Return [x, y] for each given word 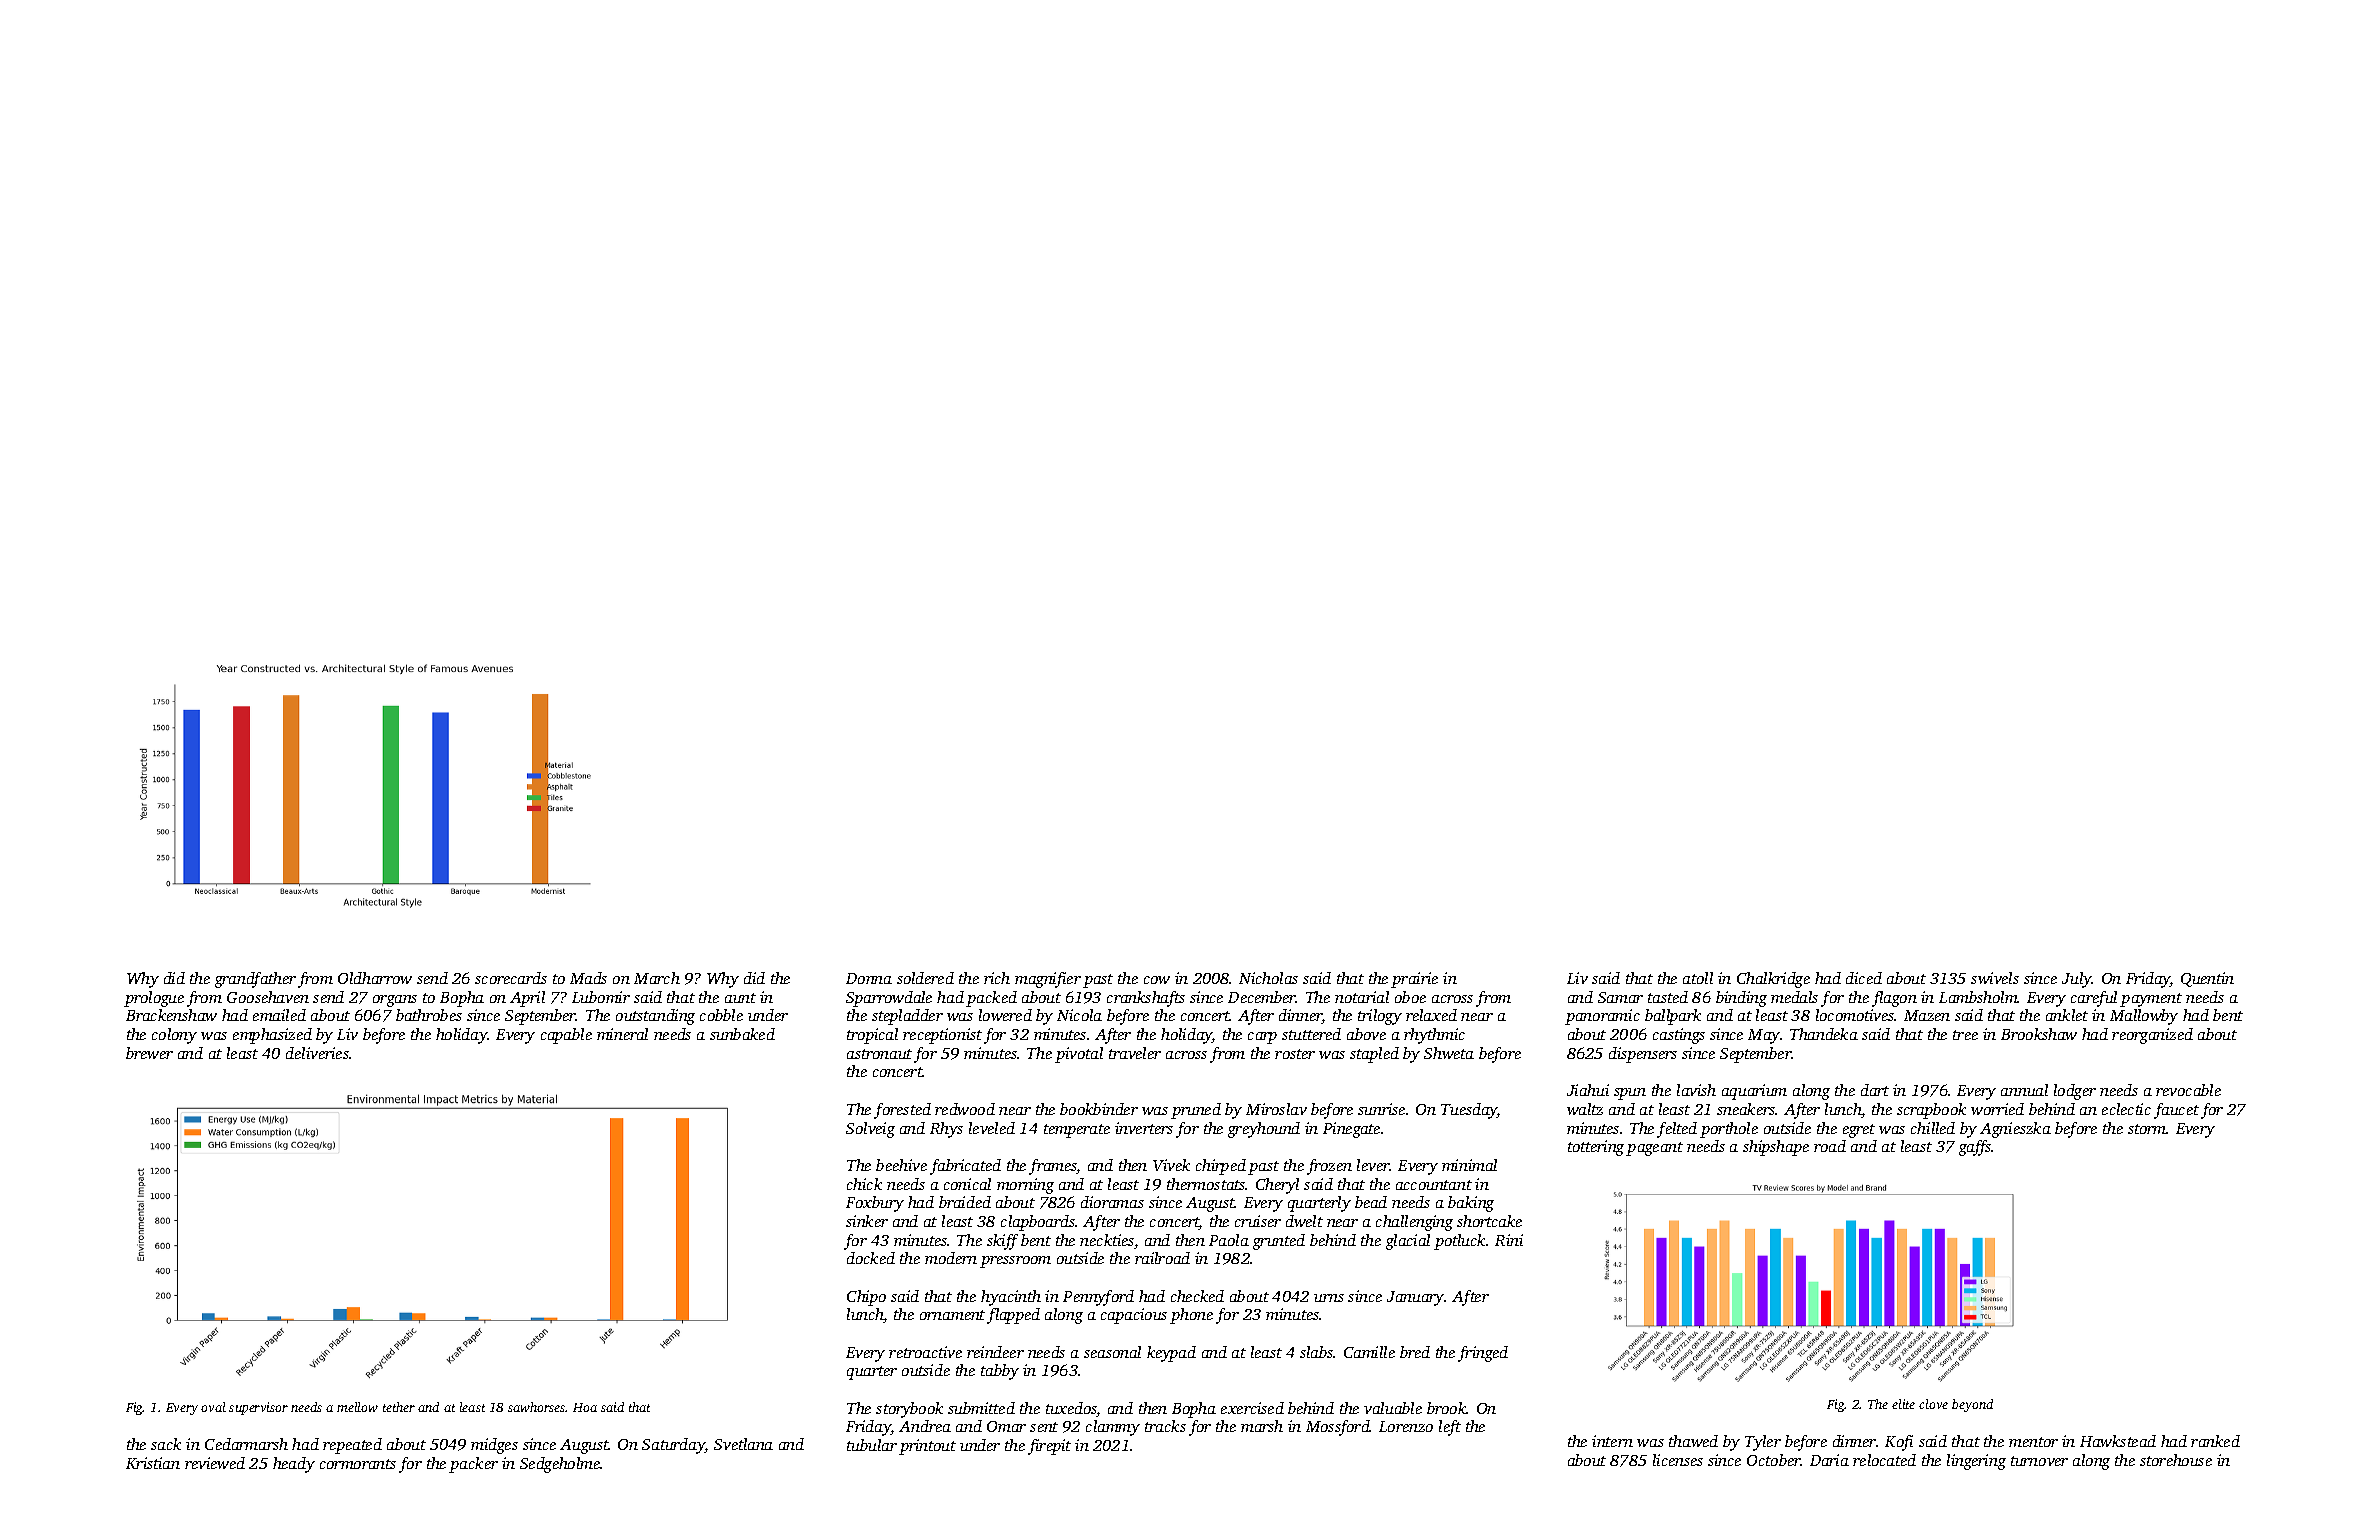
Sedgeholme [560, 1465]
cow [1157, 980]
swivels [1995, 978]
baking [1471, 1204]
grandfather [255, 980]
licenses [1678, 1460]
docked [871, 1258]
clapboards [1038, 1223]
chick [864, 1184]
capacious [1134, 1316]
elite [1903, 1404]
